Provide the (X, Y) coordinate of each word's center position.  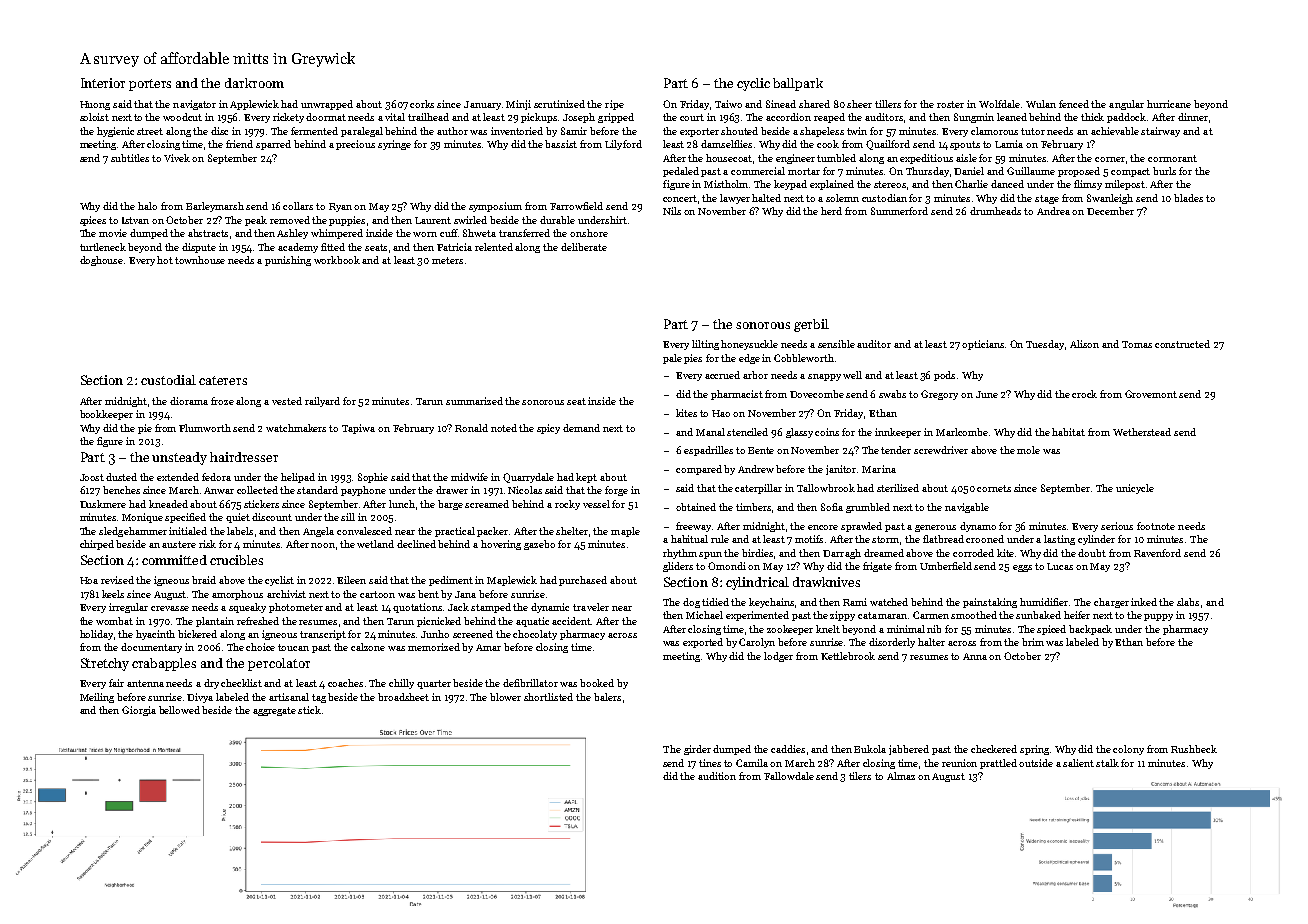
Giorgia (139, 711)
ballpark (798, 84)
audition (717, 776)
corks (422, 104)
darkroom (254, 83)
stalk (1107, 763)
